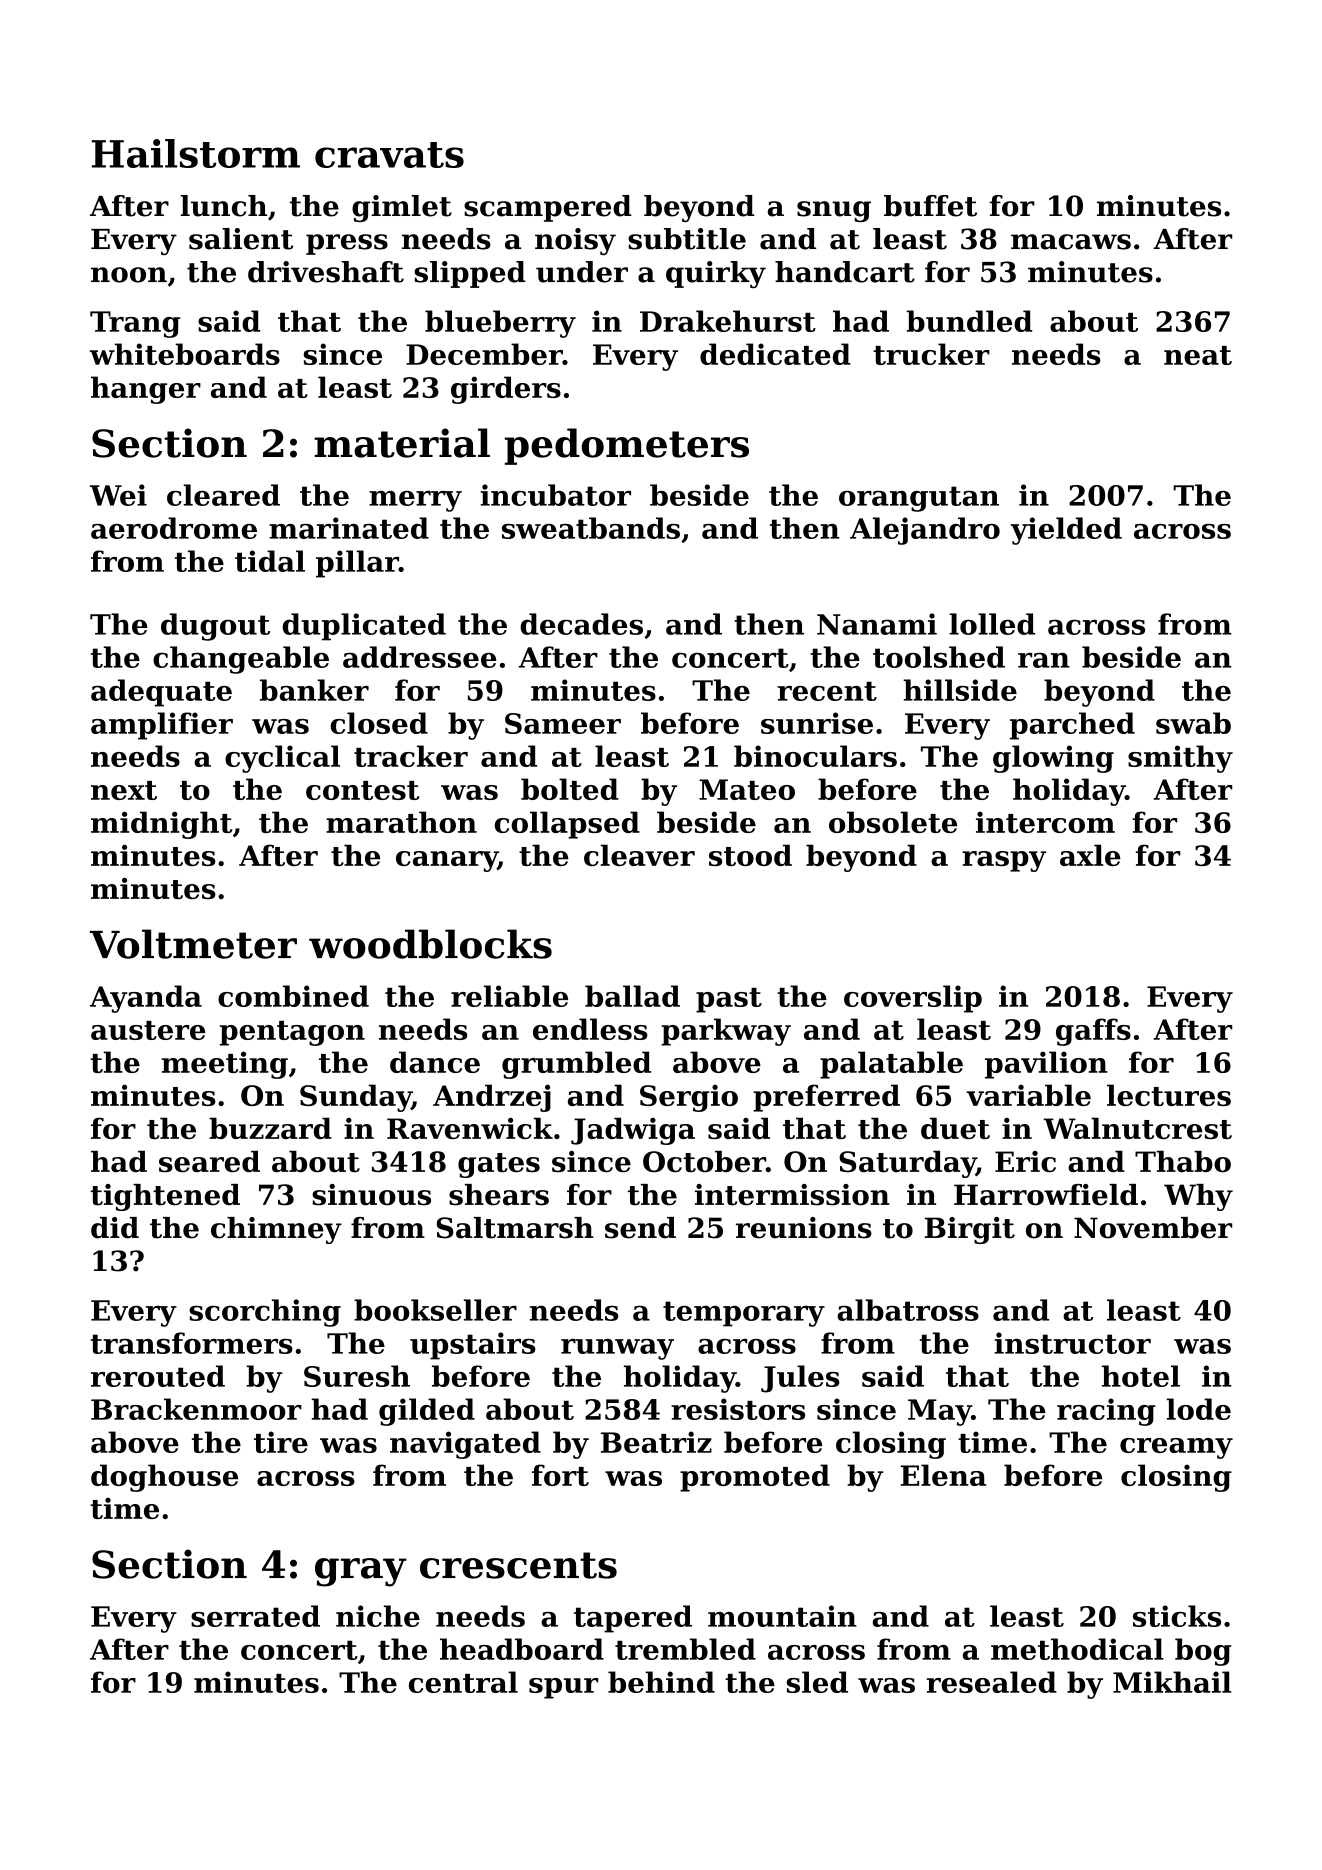 The height and width of the screenshot is (1870, 1322). I want to click on macaws, so click(1071, 242).
